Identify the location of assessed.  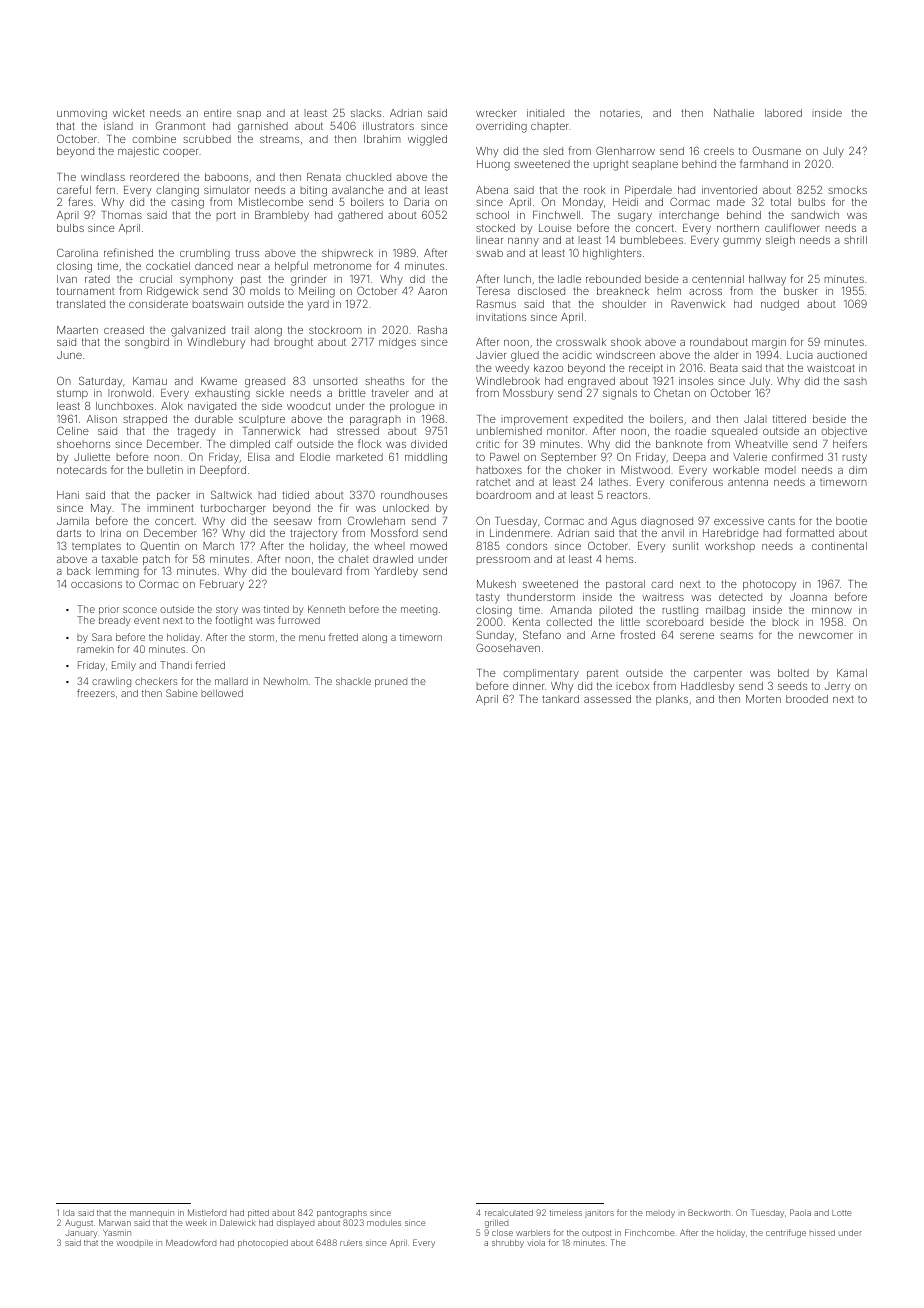
(607, 699).
